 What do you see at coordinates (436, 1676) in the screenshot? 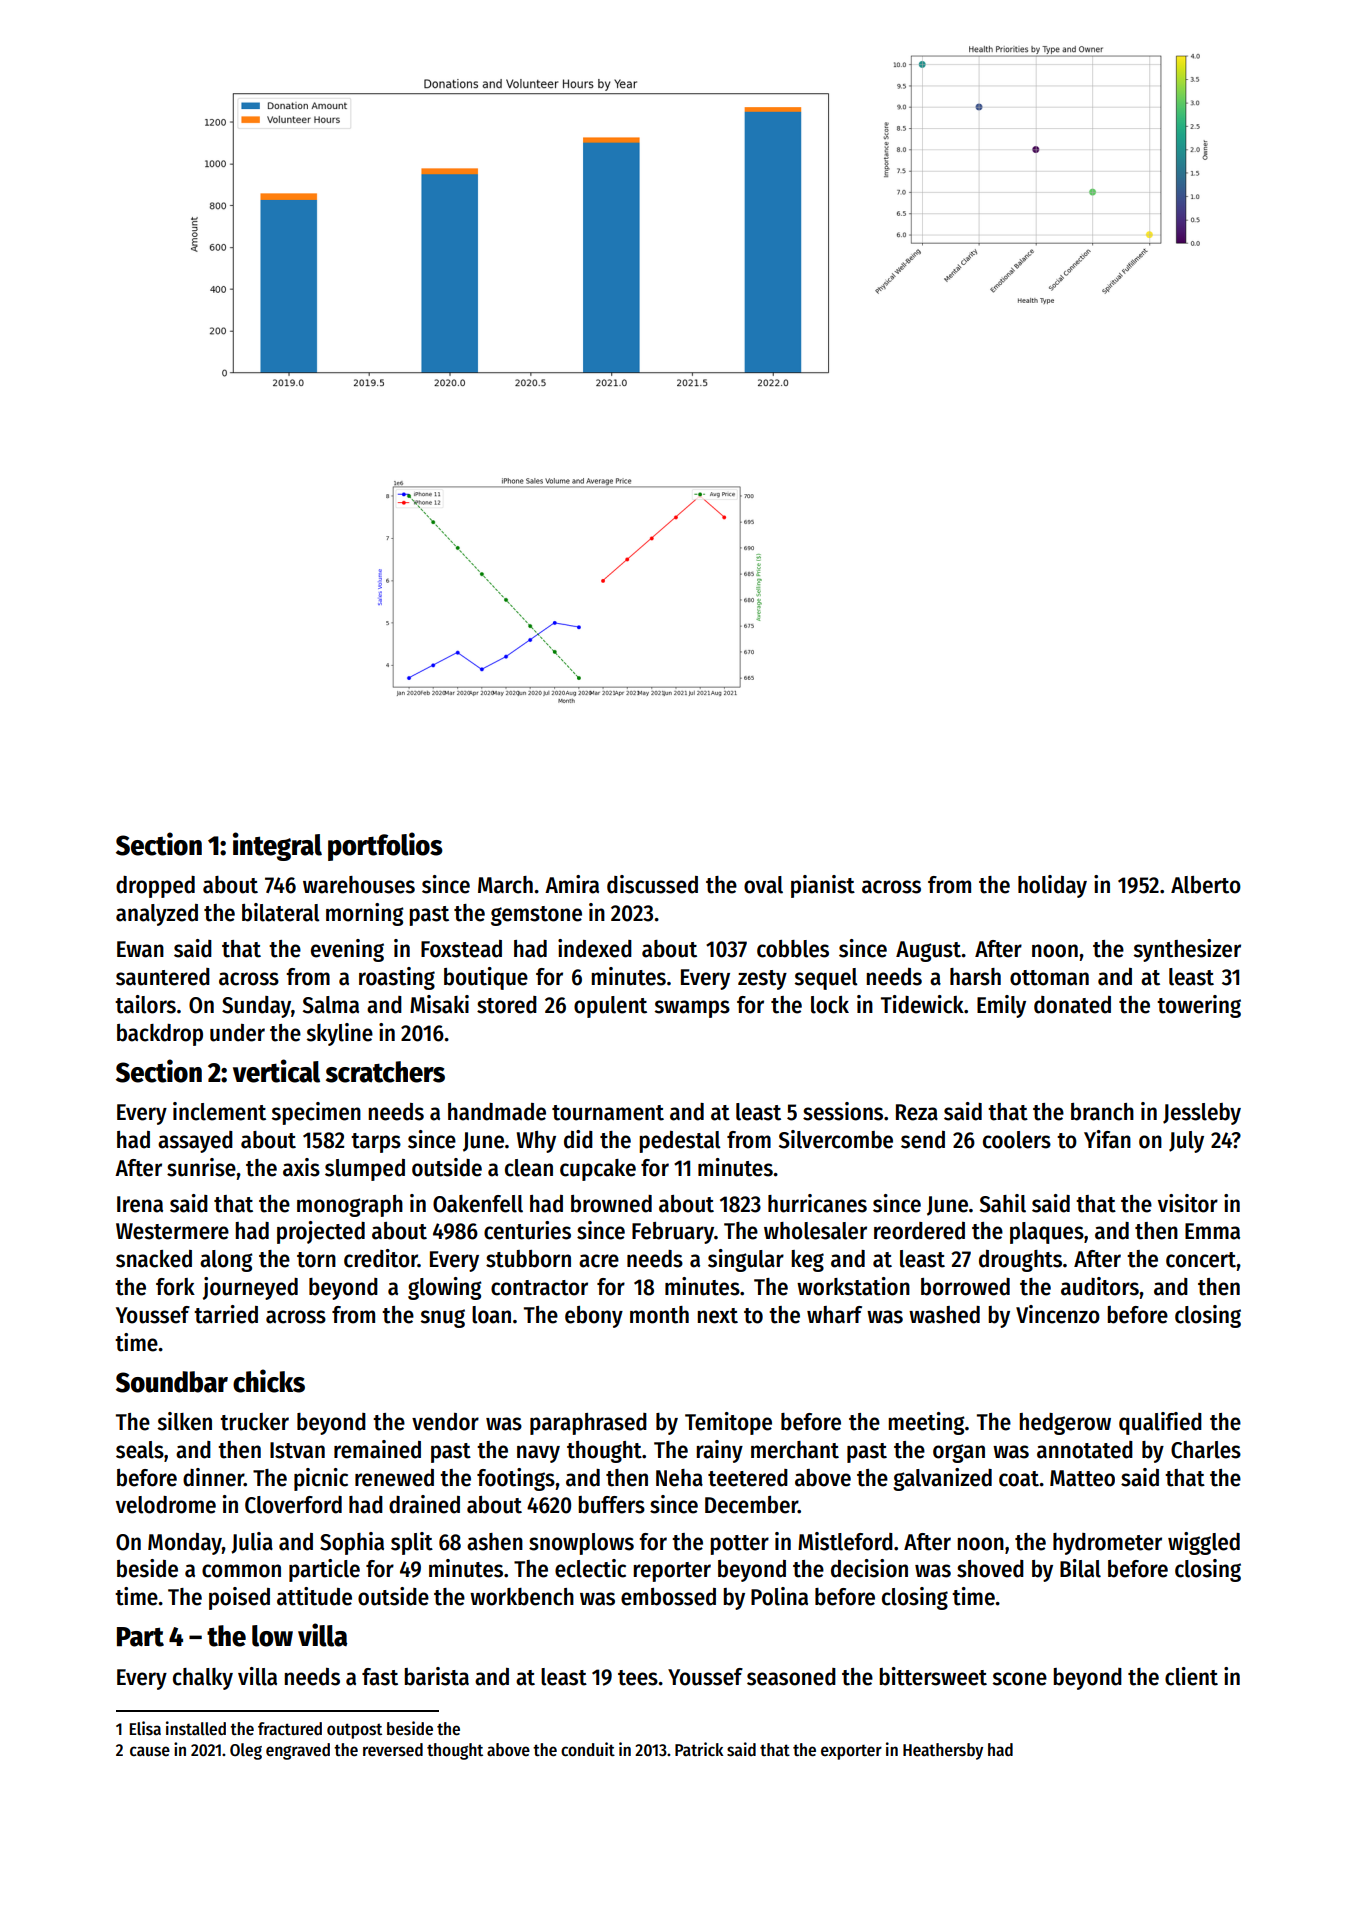
I see `barista` at bounding box center [436, 1676].
